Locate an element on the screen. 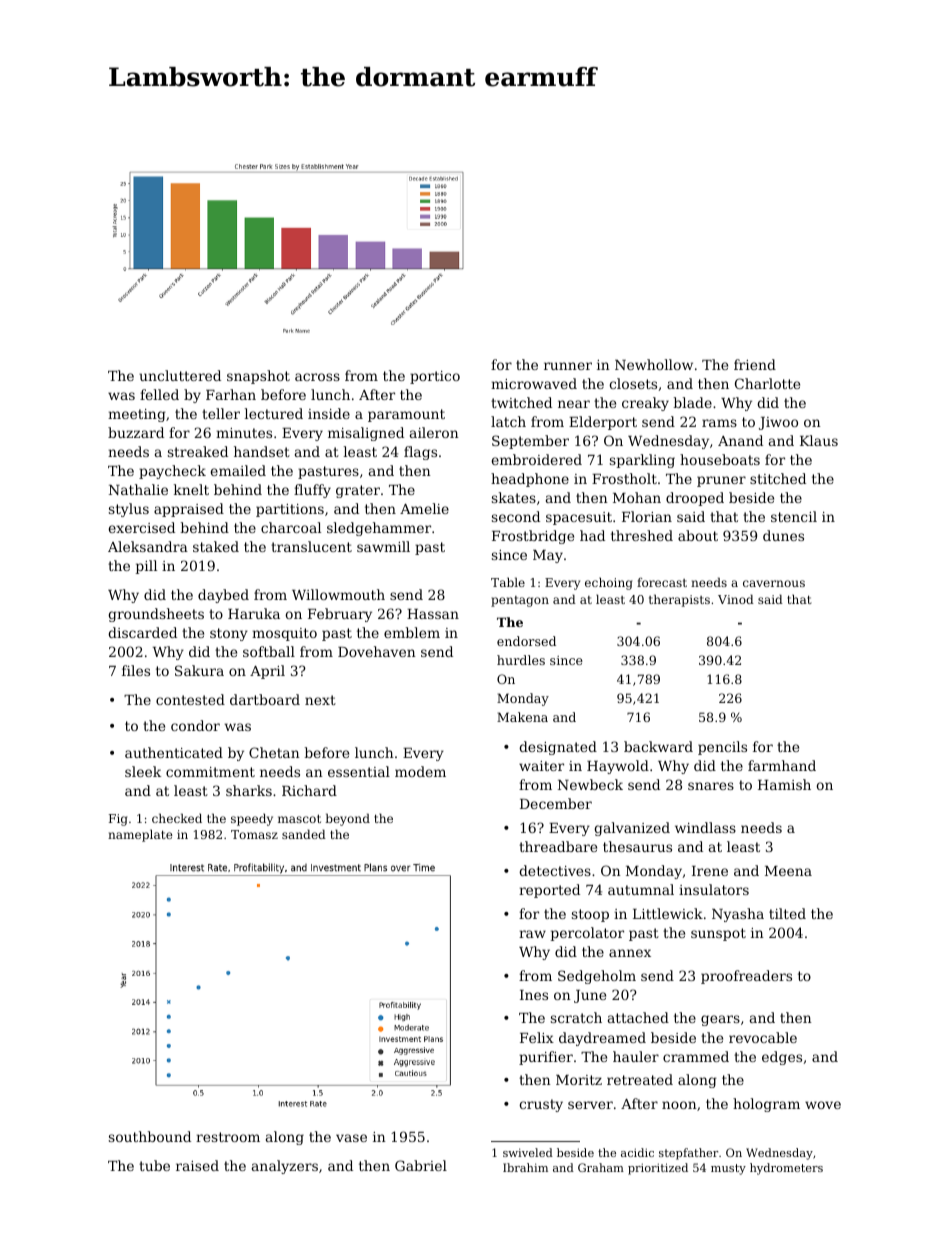  insulators is located at coordinates (714, 889).
